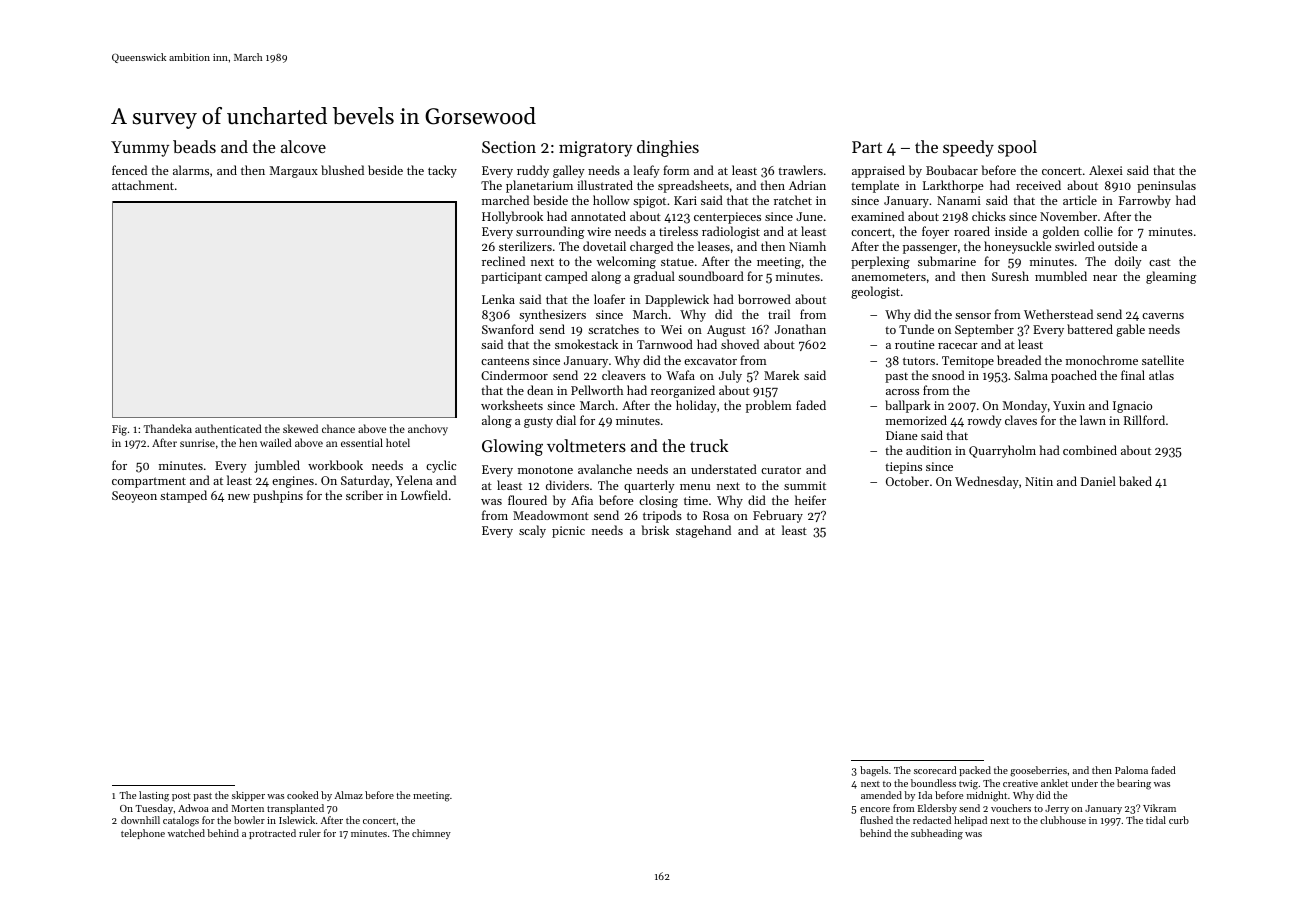 The width and height of the image is (1308, 924). Describe the element at coordinates (703, 531) in the image. I see `stagehand` at that location.
